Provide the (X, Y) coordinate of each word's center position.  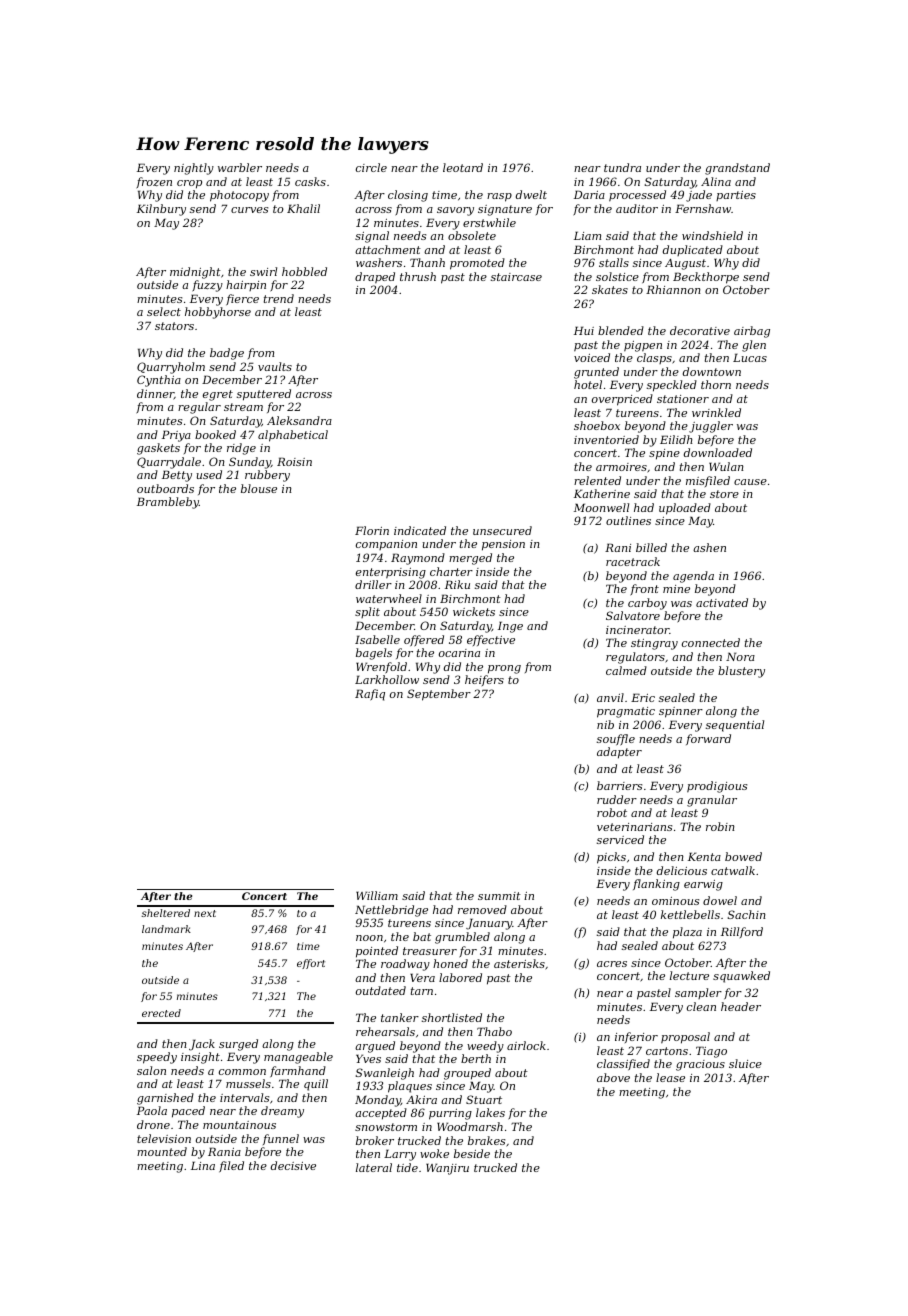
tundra (622, 167)
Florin (372, 530)
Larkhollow (387, 679)
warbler (240, 167)
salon (151, 1070)
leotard (463, 167)
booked (215, 434)
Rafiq (370, 695)
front (644, 590)
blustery (741, 672)
